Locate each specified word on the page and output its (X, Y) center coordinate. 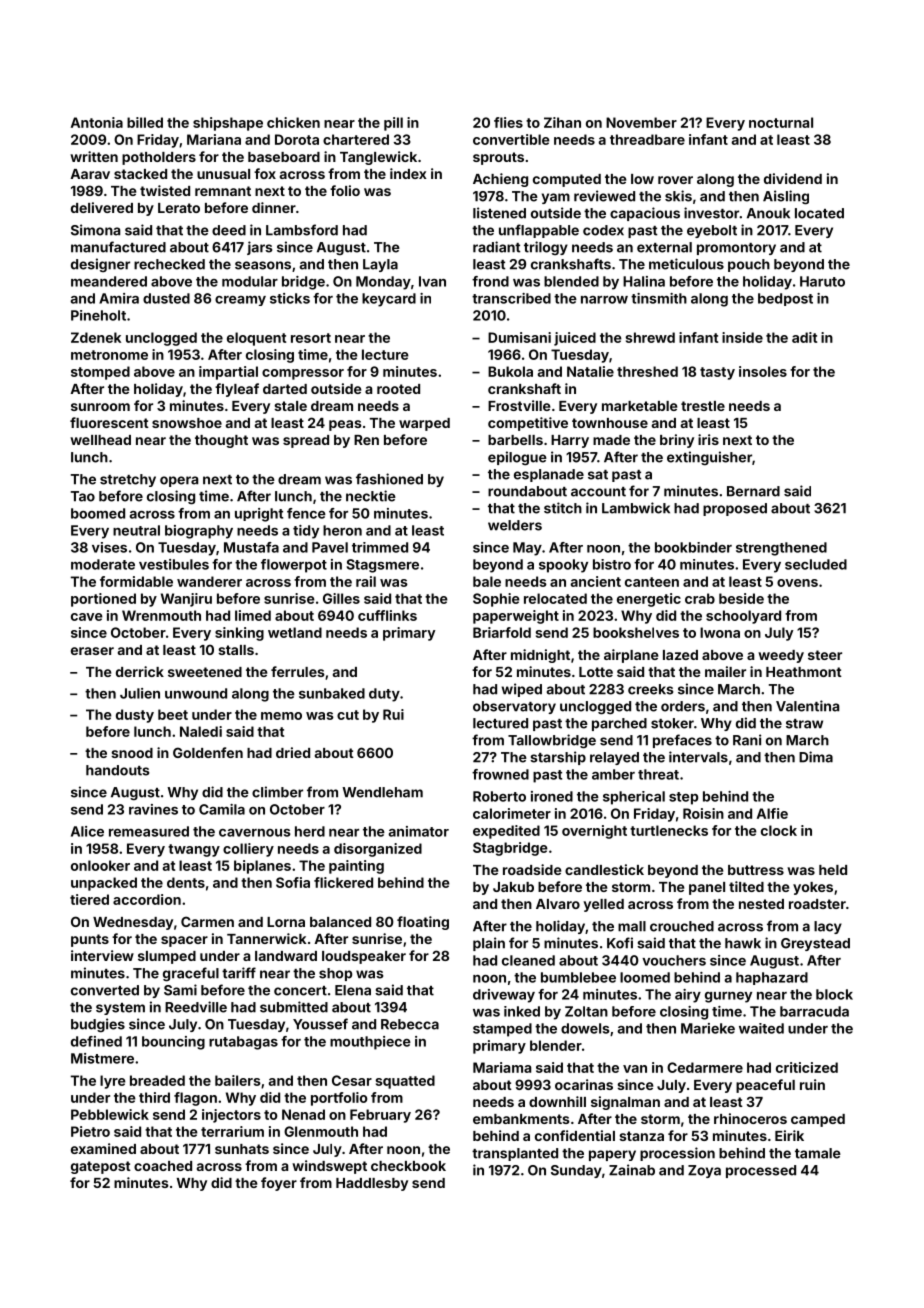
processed (761, 1171)
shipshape (228, 124)
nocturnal (781, 122)
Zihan (562, 122)
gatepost (101, 1167)
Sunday (576, 1171)
